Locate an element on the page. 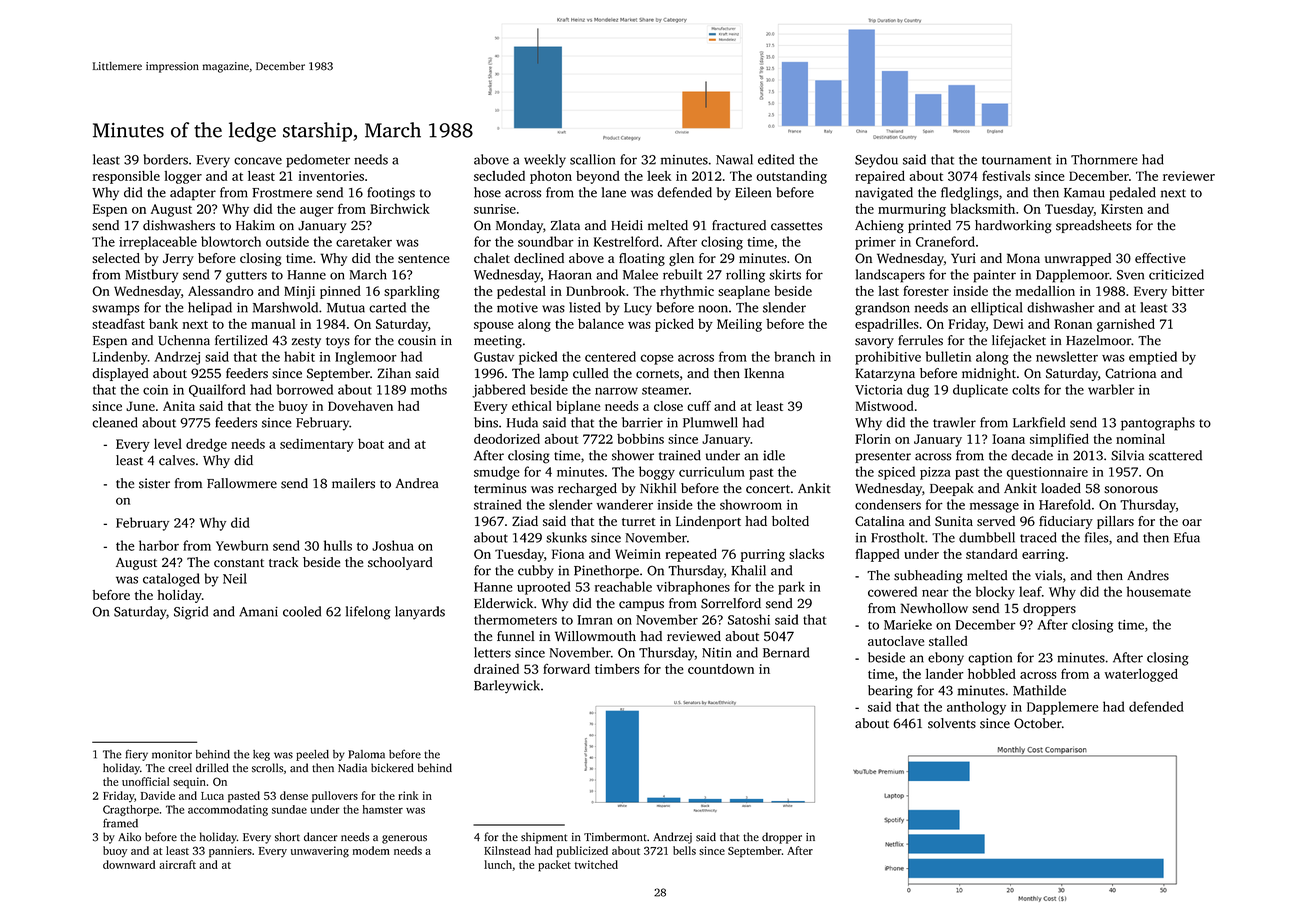  glen is located at coordinates (681, 259).
